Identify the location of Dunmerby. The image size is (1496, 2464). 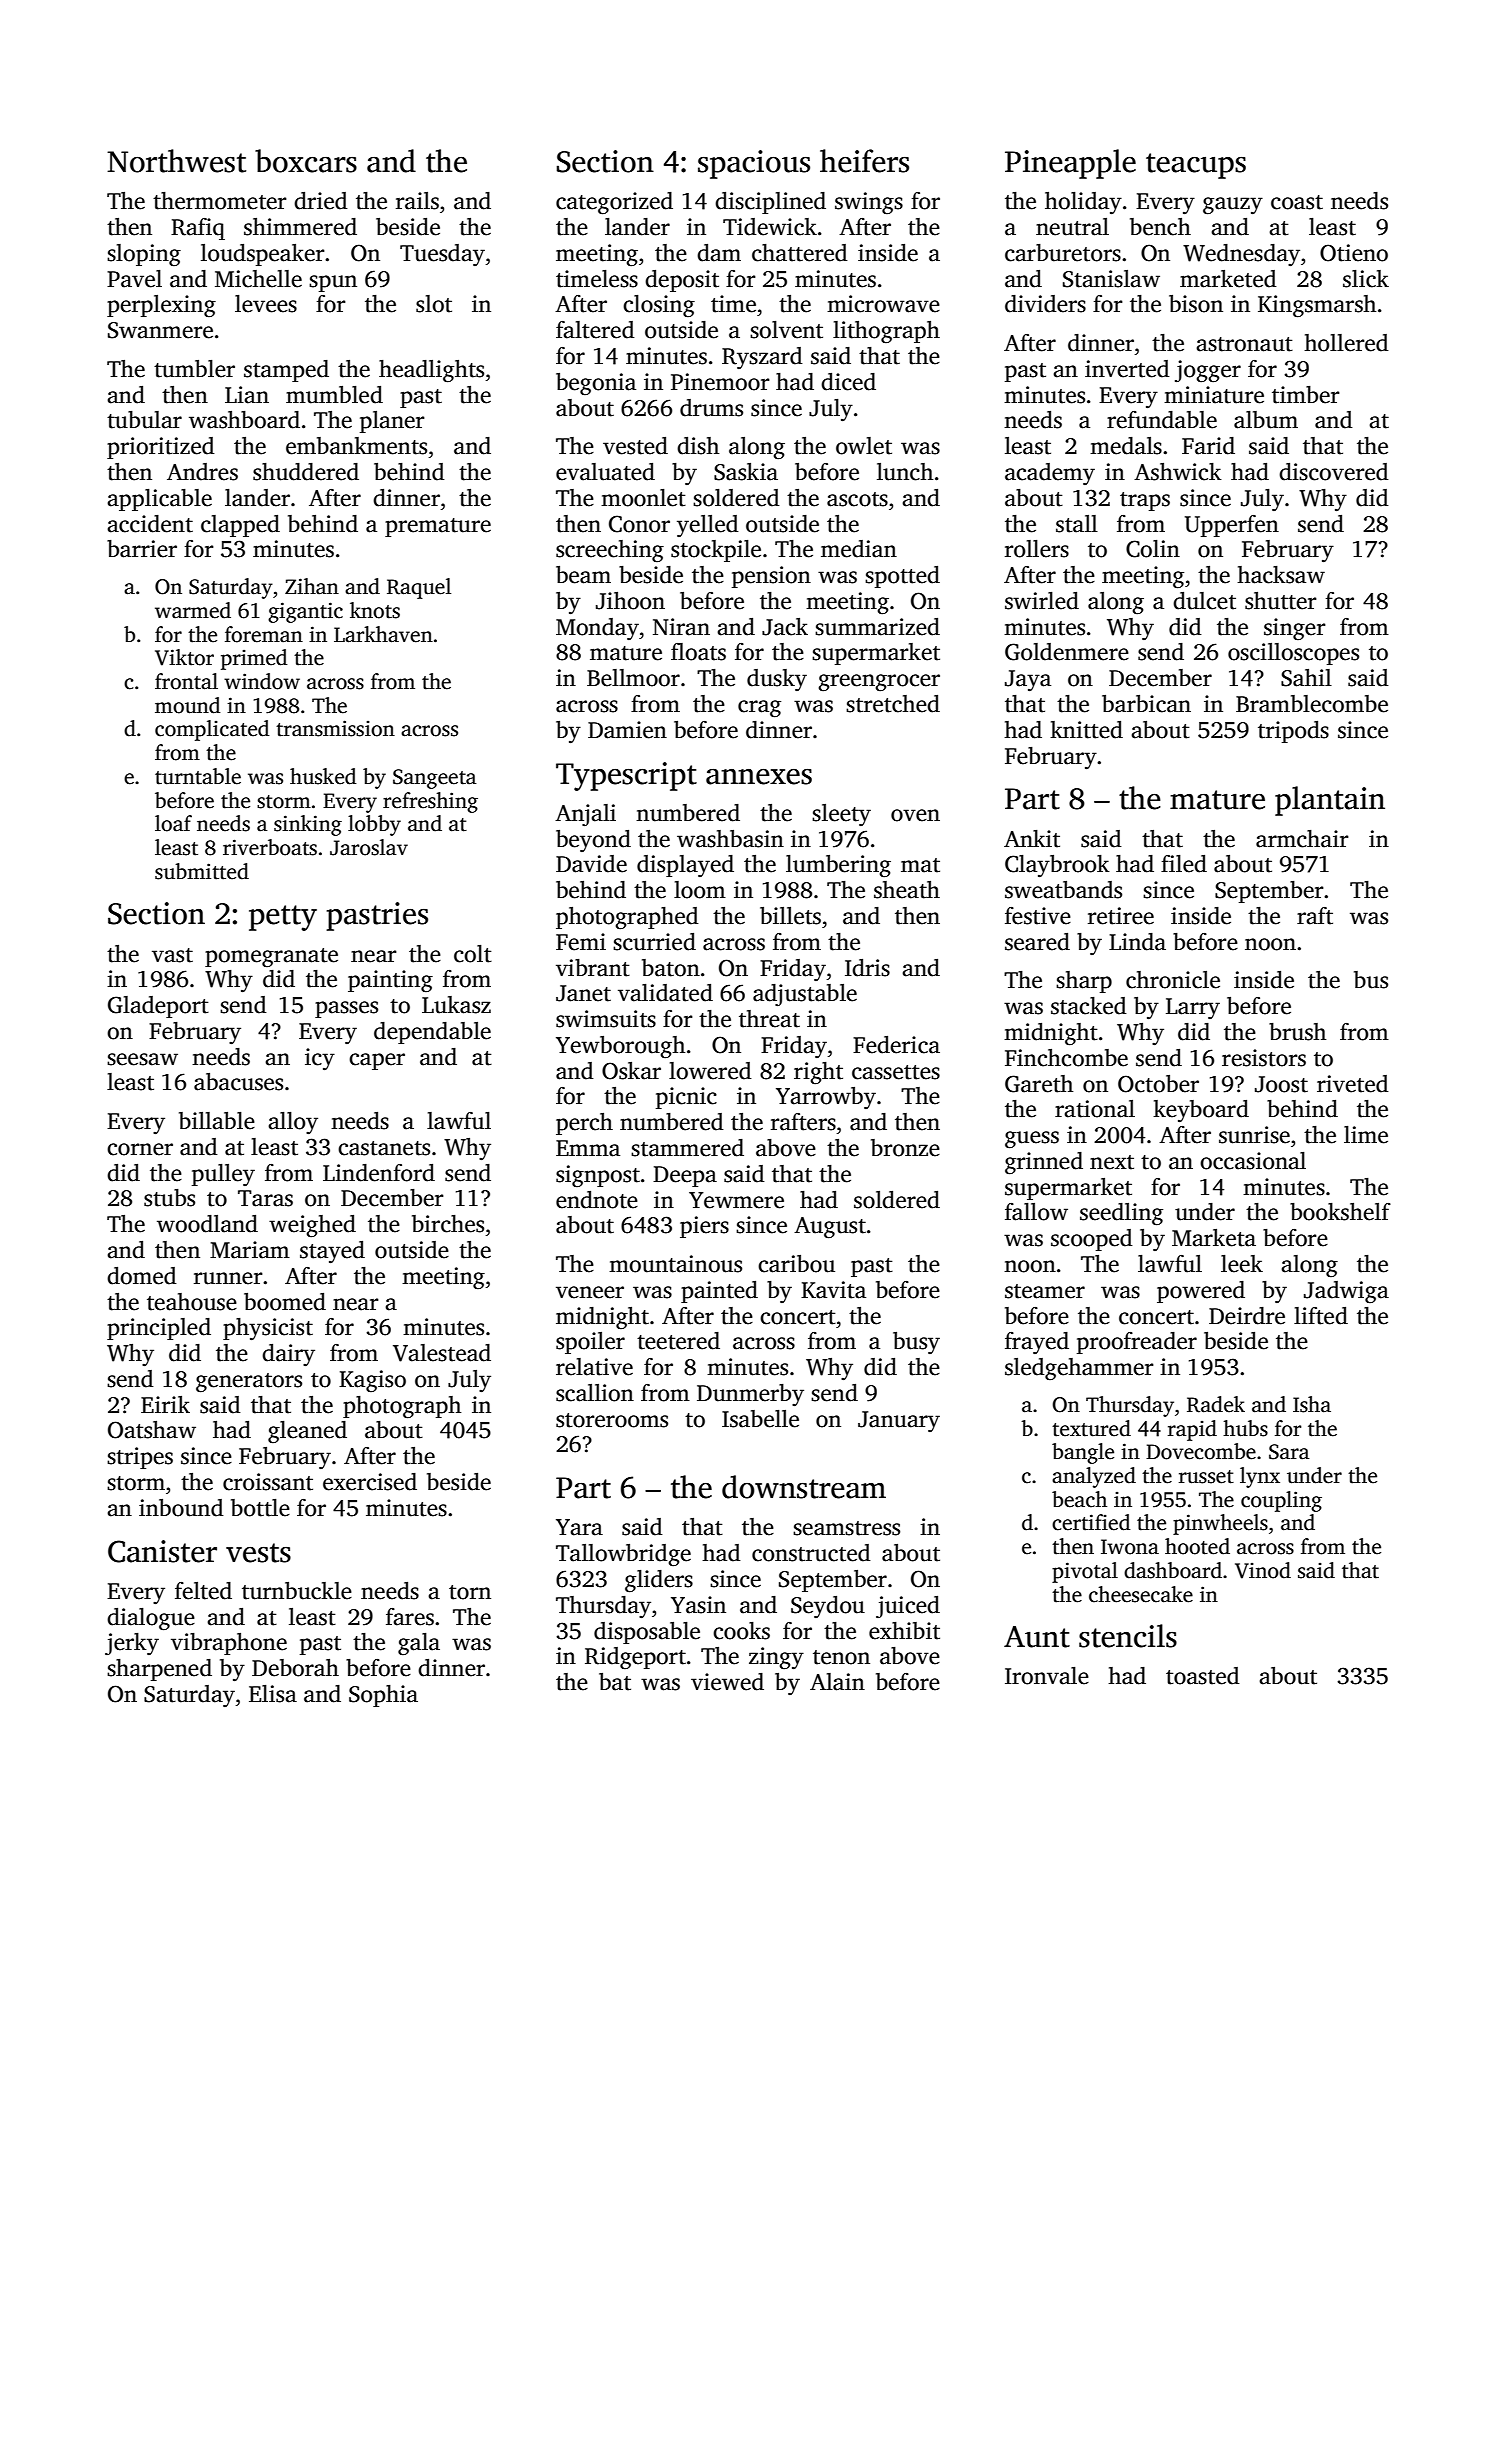
(750, 1395).
